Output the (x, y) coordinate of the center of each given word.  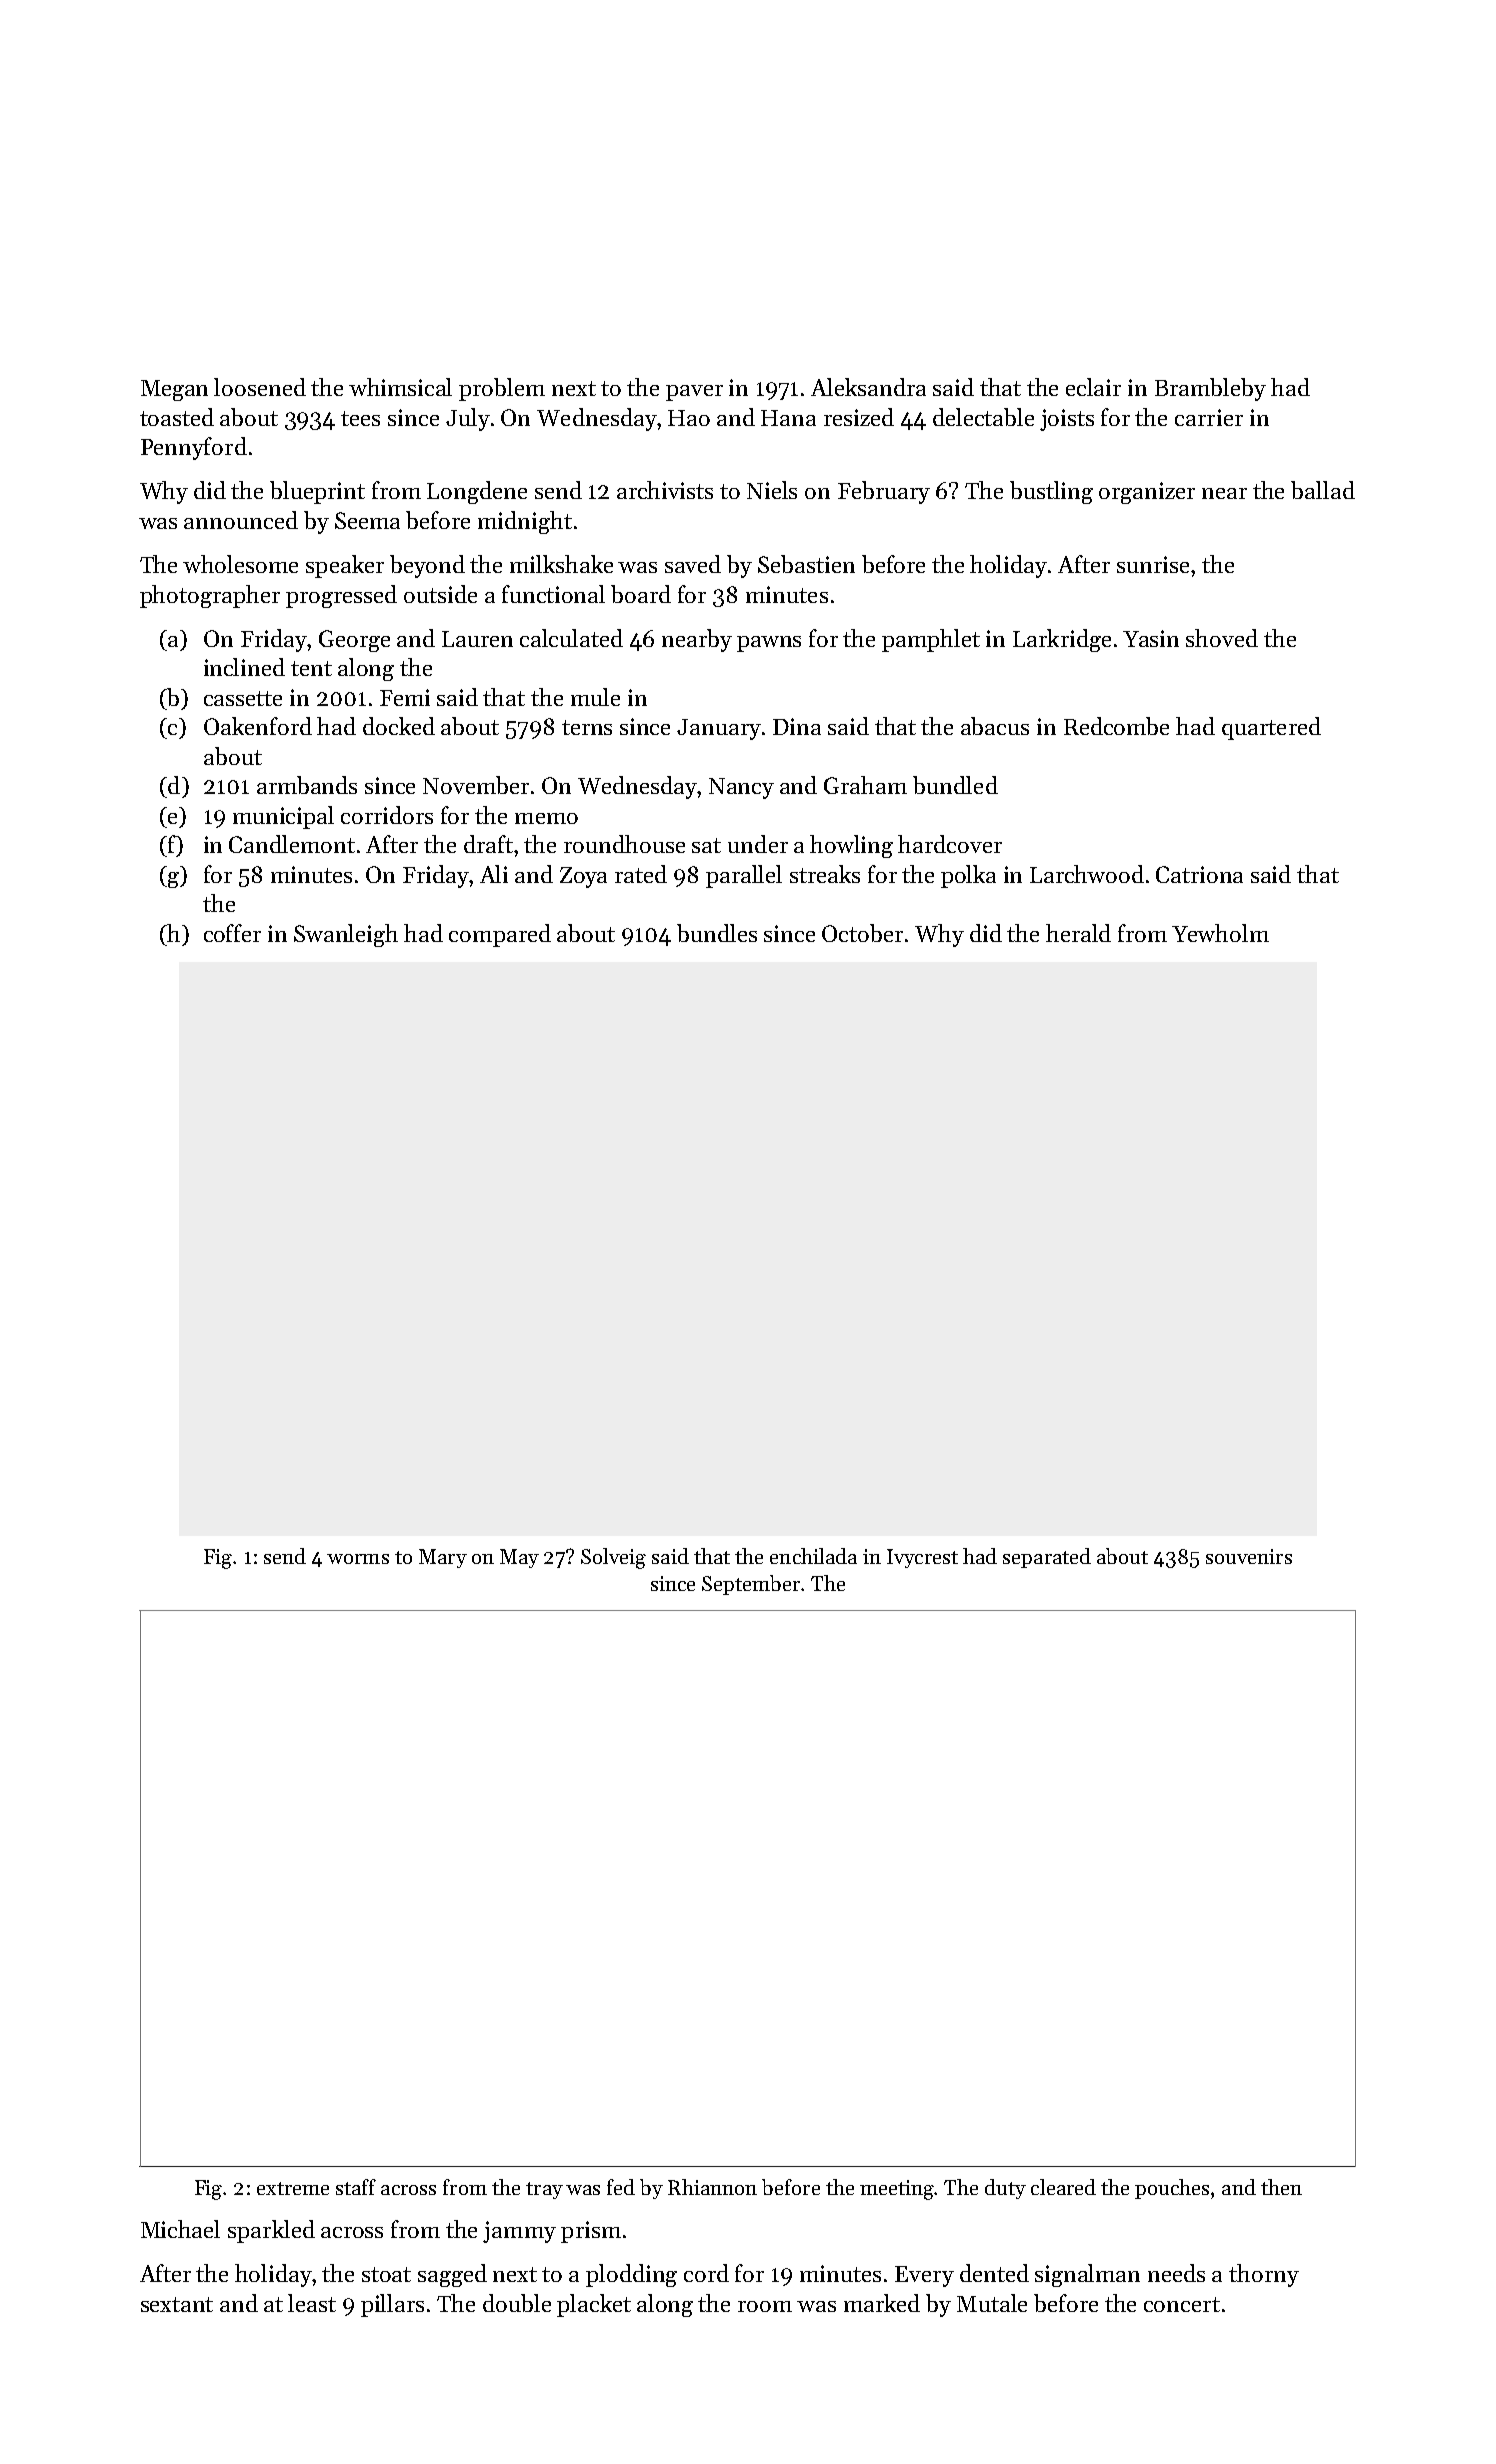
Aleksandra (868, 387)
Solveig (613, 1558)
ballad (1323, 490)
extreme (293, 2188)
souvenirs (1249, 1556)
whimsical (400, 387)
